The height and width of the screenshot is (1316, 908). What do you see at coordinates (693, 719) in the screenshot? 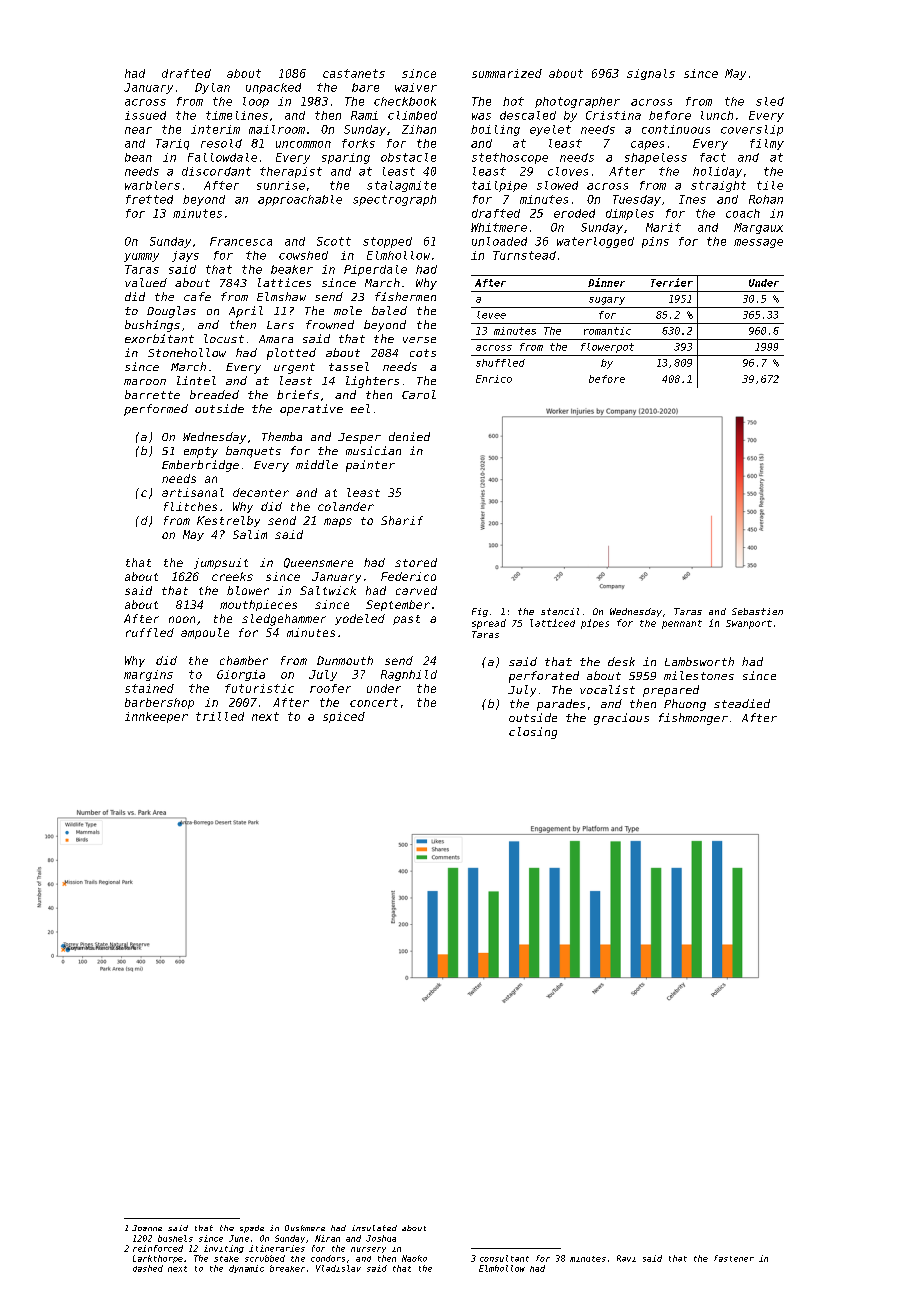
I see `fishmonger` at bounding box center [693, 719].
